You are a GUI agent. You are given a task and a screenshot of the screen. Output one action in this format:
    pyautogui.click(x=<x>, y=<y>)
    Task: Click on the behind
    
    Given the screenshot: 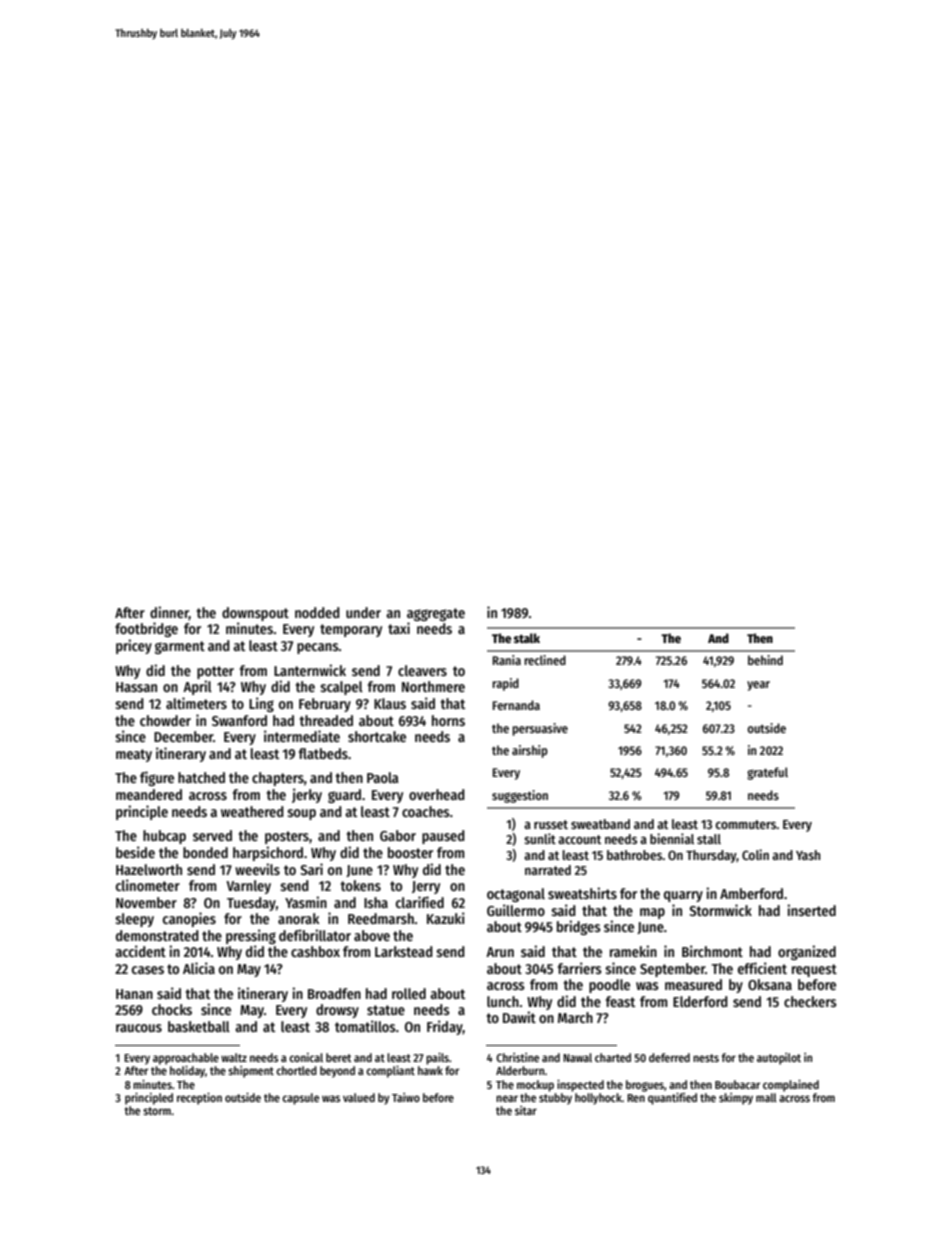 What is the action you would take?
    pyautogui.click(x=765, y=660)
